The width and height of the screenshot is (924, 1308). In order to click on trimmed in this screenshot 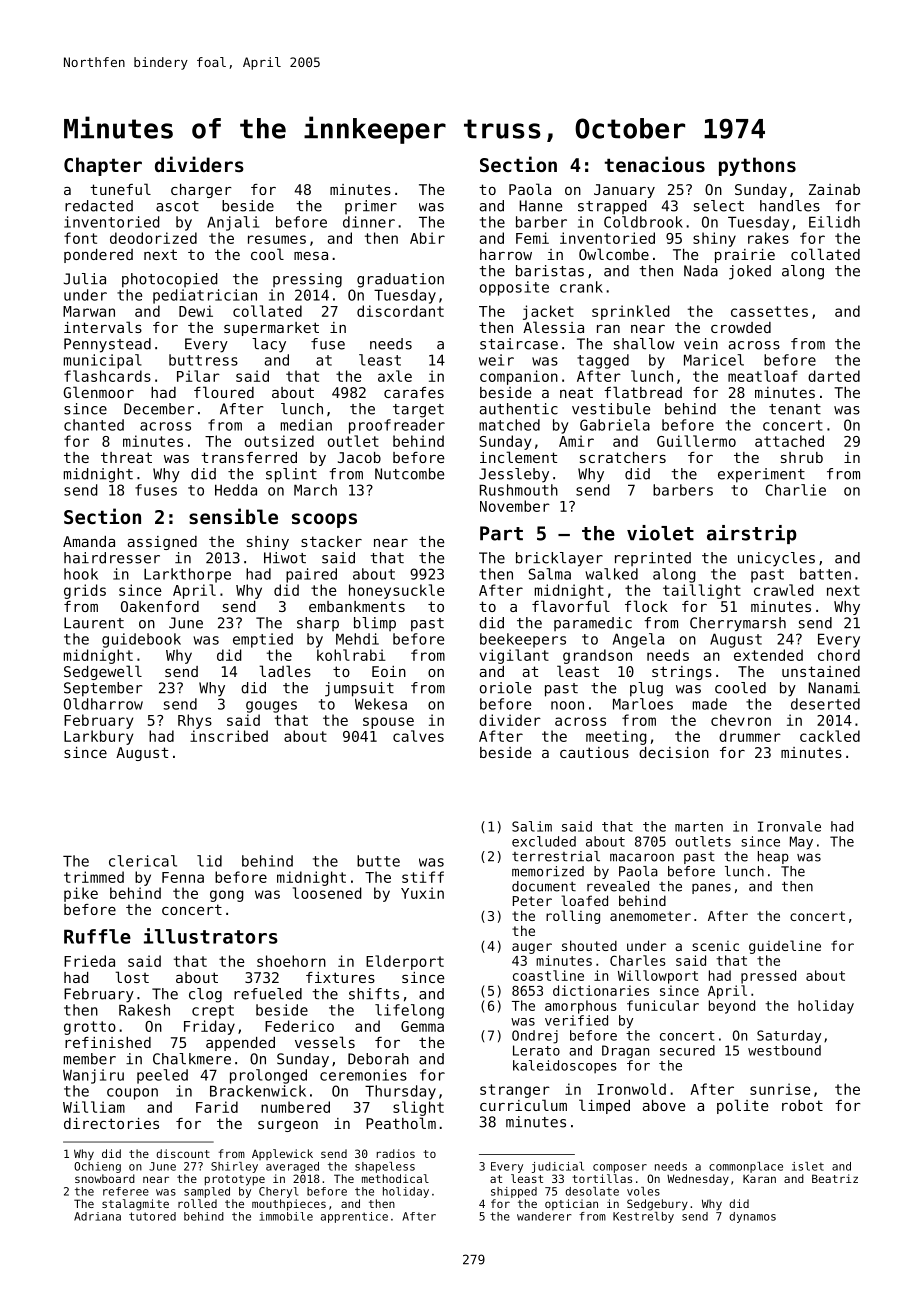, I will do `click(94, 877)`.
